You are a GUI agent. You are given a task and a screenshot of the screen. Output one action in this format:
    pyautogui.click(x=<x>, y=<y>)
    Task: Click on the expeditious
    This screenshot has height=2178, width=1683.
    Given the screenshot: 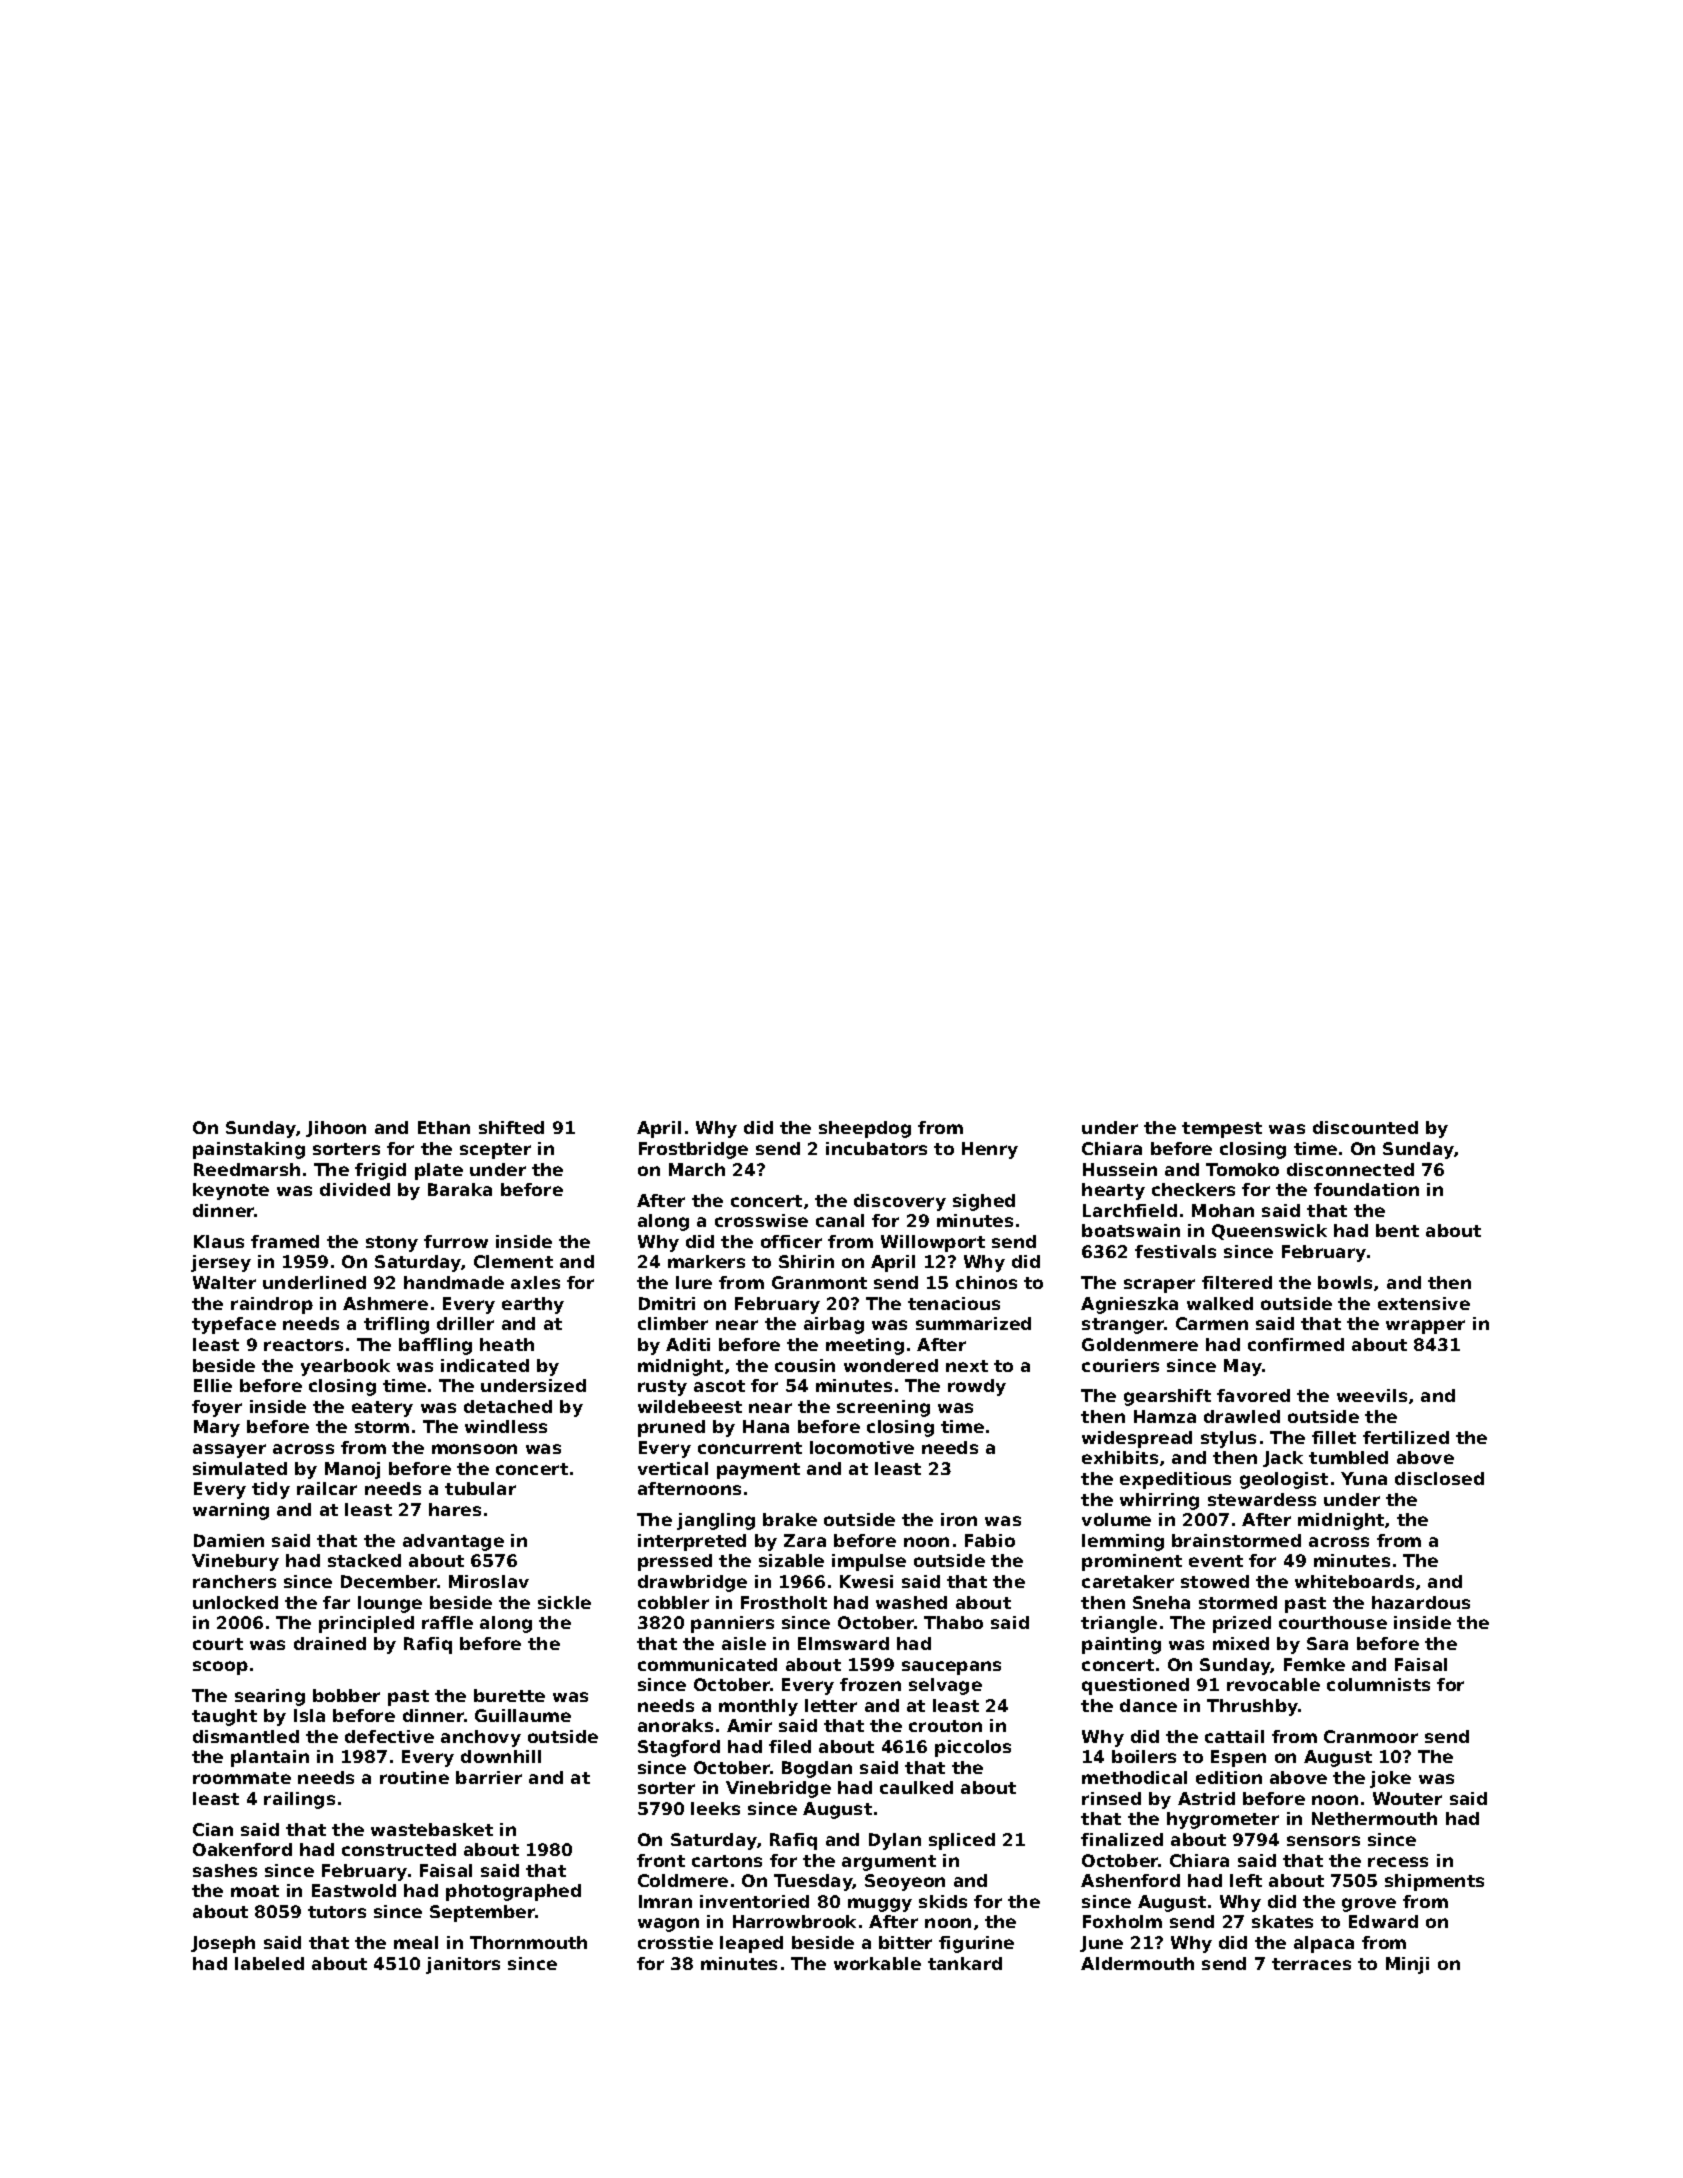 What is the action you would take?
    pyautogui.click(x=1175, y=1480)
